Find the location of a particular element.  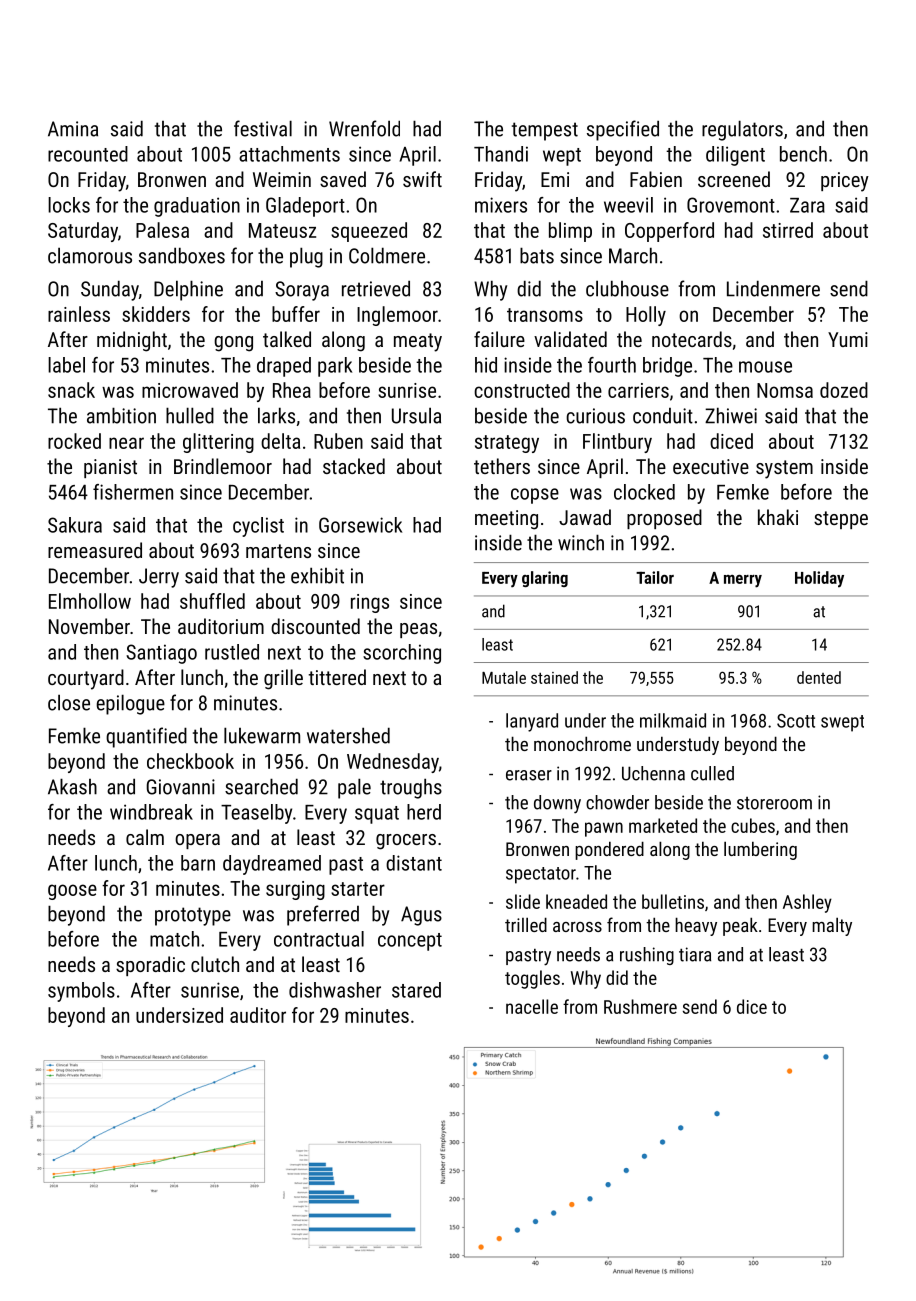

dozed is located at coordinates (844, 390).
